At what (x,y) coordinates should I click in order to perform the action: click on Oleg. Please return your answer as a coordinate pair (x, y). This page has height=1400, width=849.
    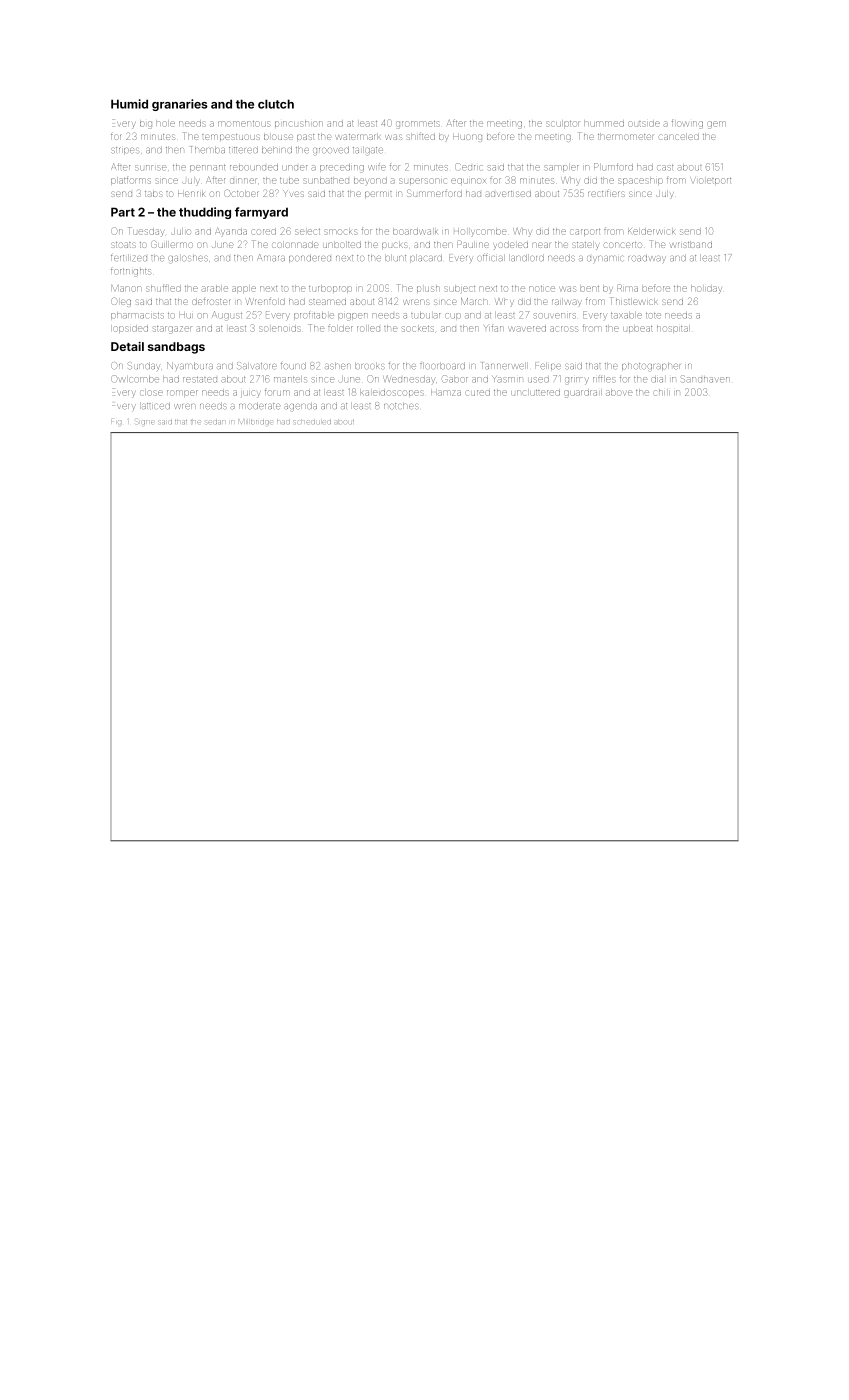
    Looking at the image, I should click on (121, 302).
